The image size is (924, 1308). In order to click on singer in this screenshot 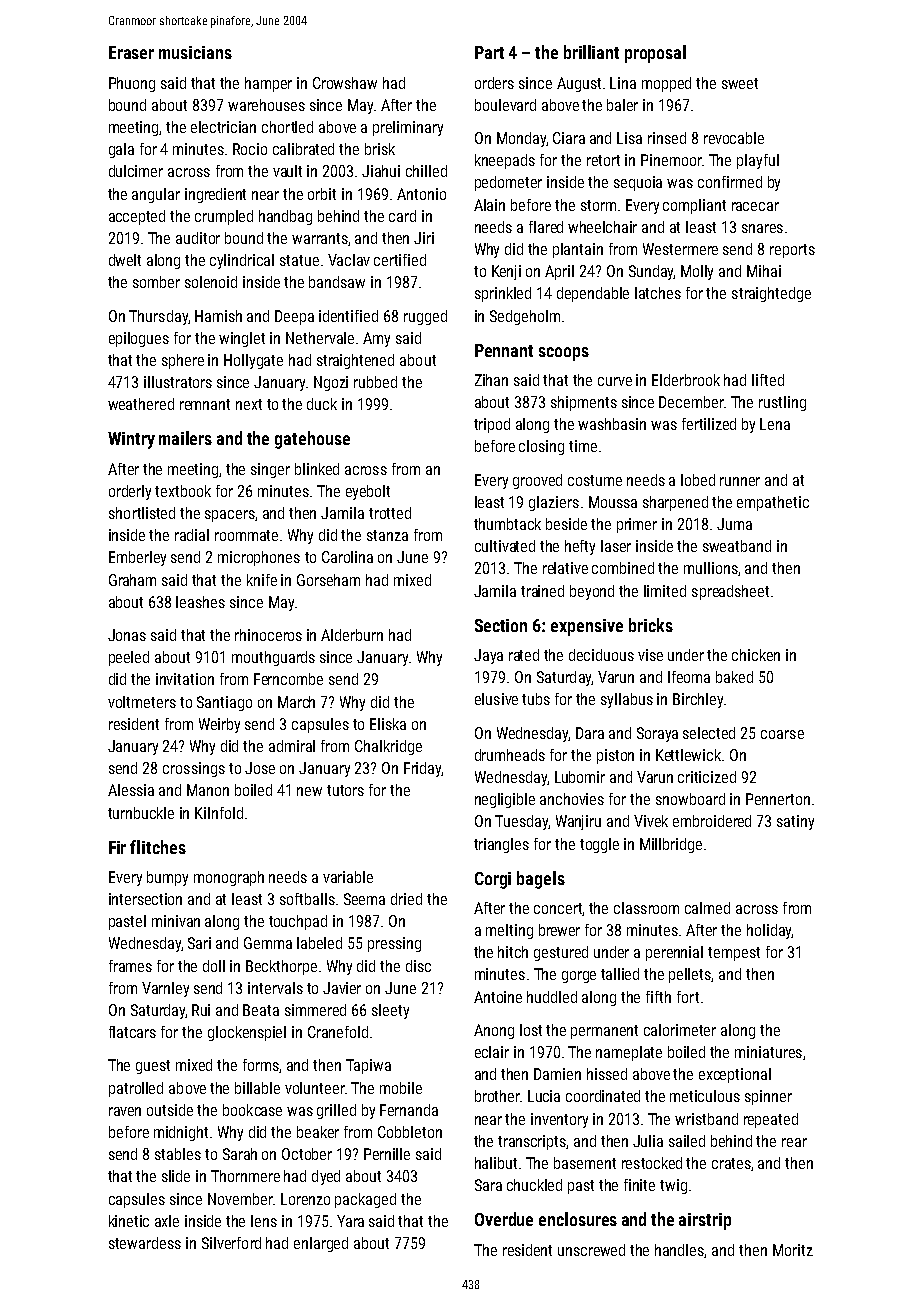, I will do `click(270, 470)`.
